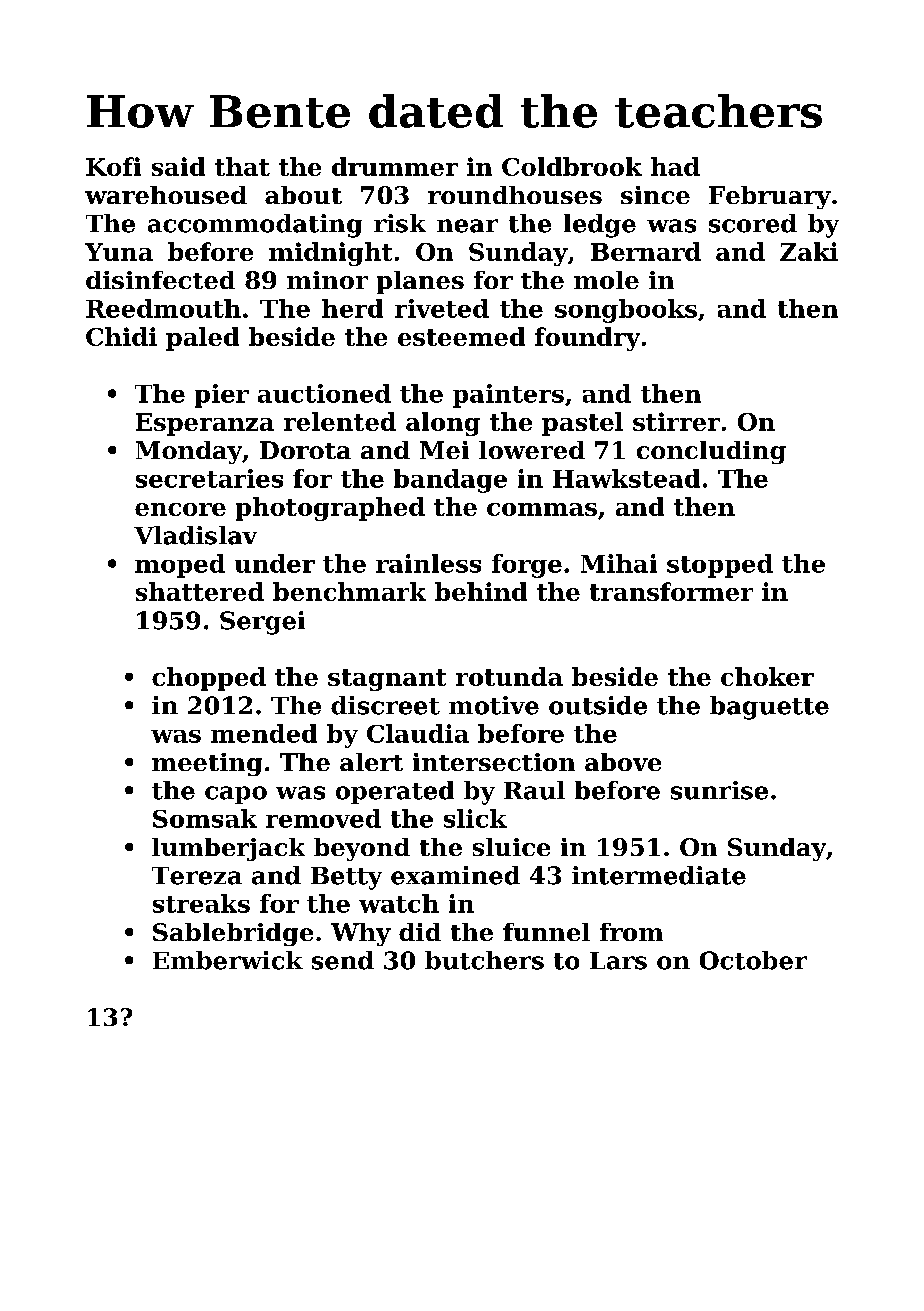 The height and width of the page is (1311, 924). I want to click on Zaki, so click(809, 251).
